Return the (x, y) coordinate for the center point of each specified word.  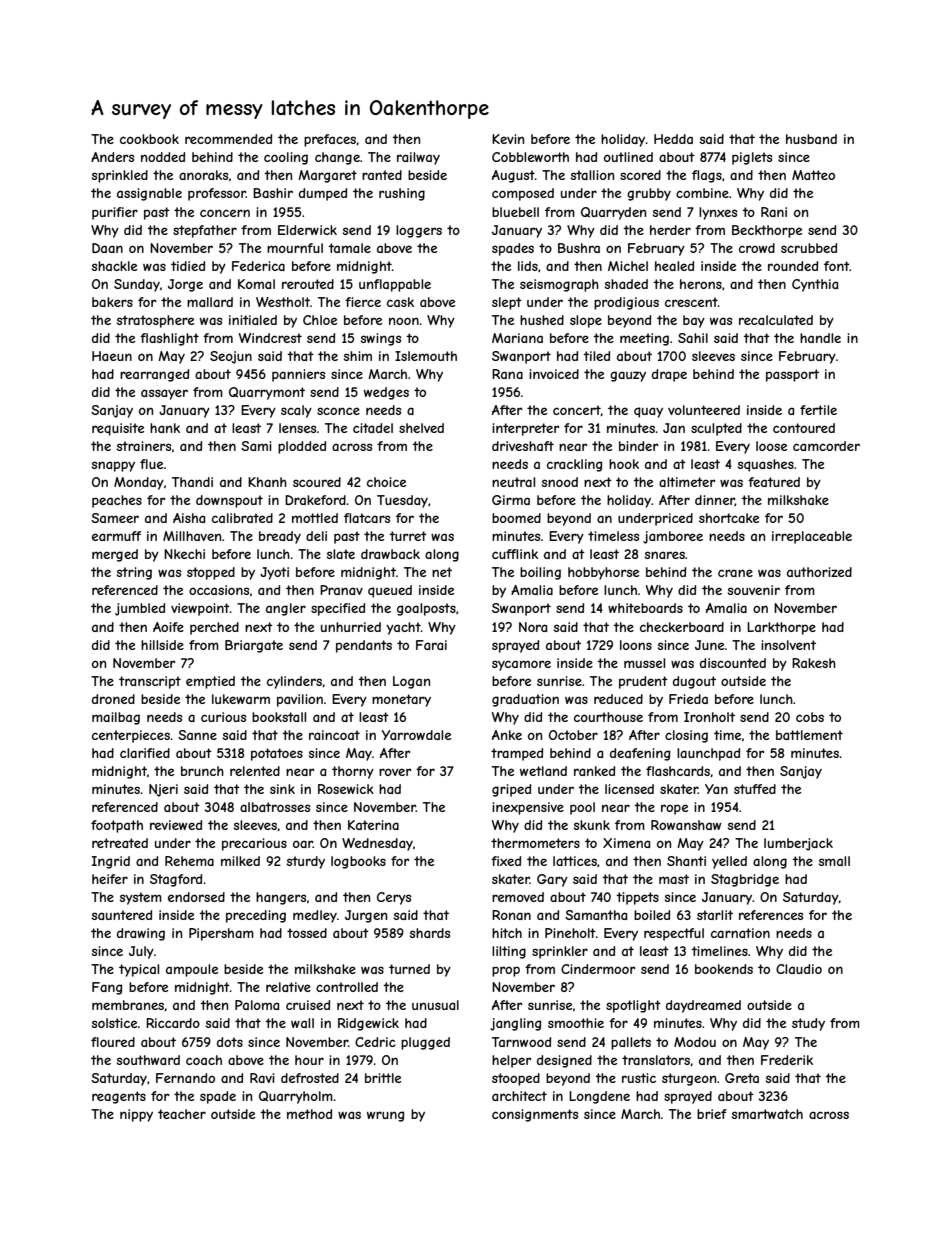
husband (811, 139)
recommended (228, 139)
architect (519, 1096)
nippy (136, 1115)
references (771, 915)
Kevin (508, 139)
